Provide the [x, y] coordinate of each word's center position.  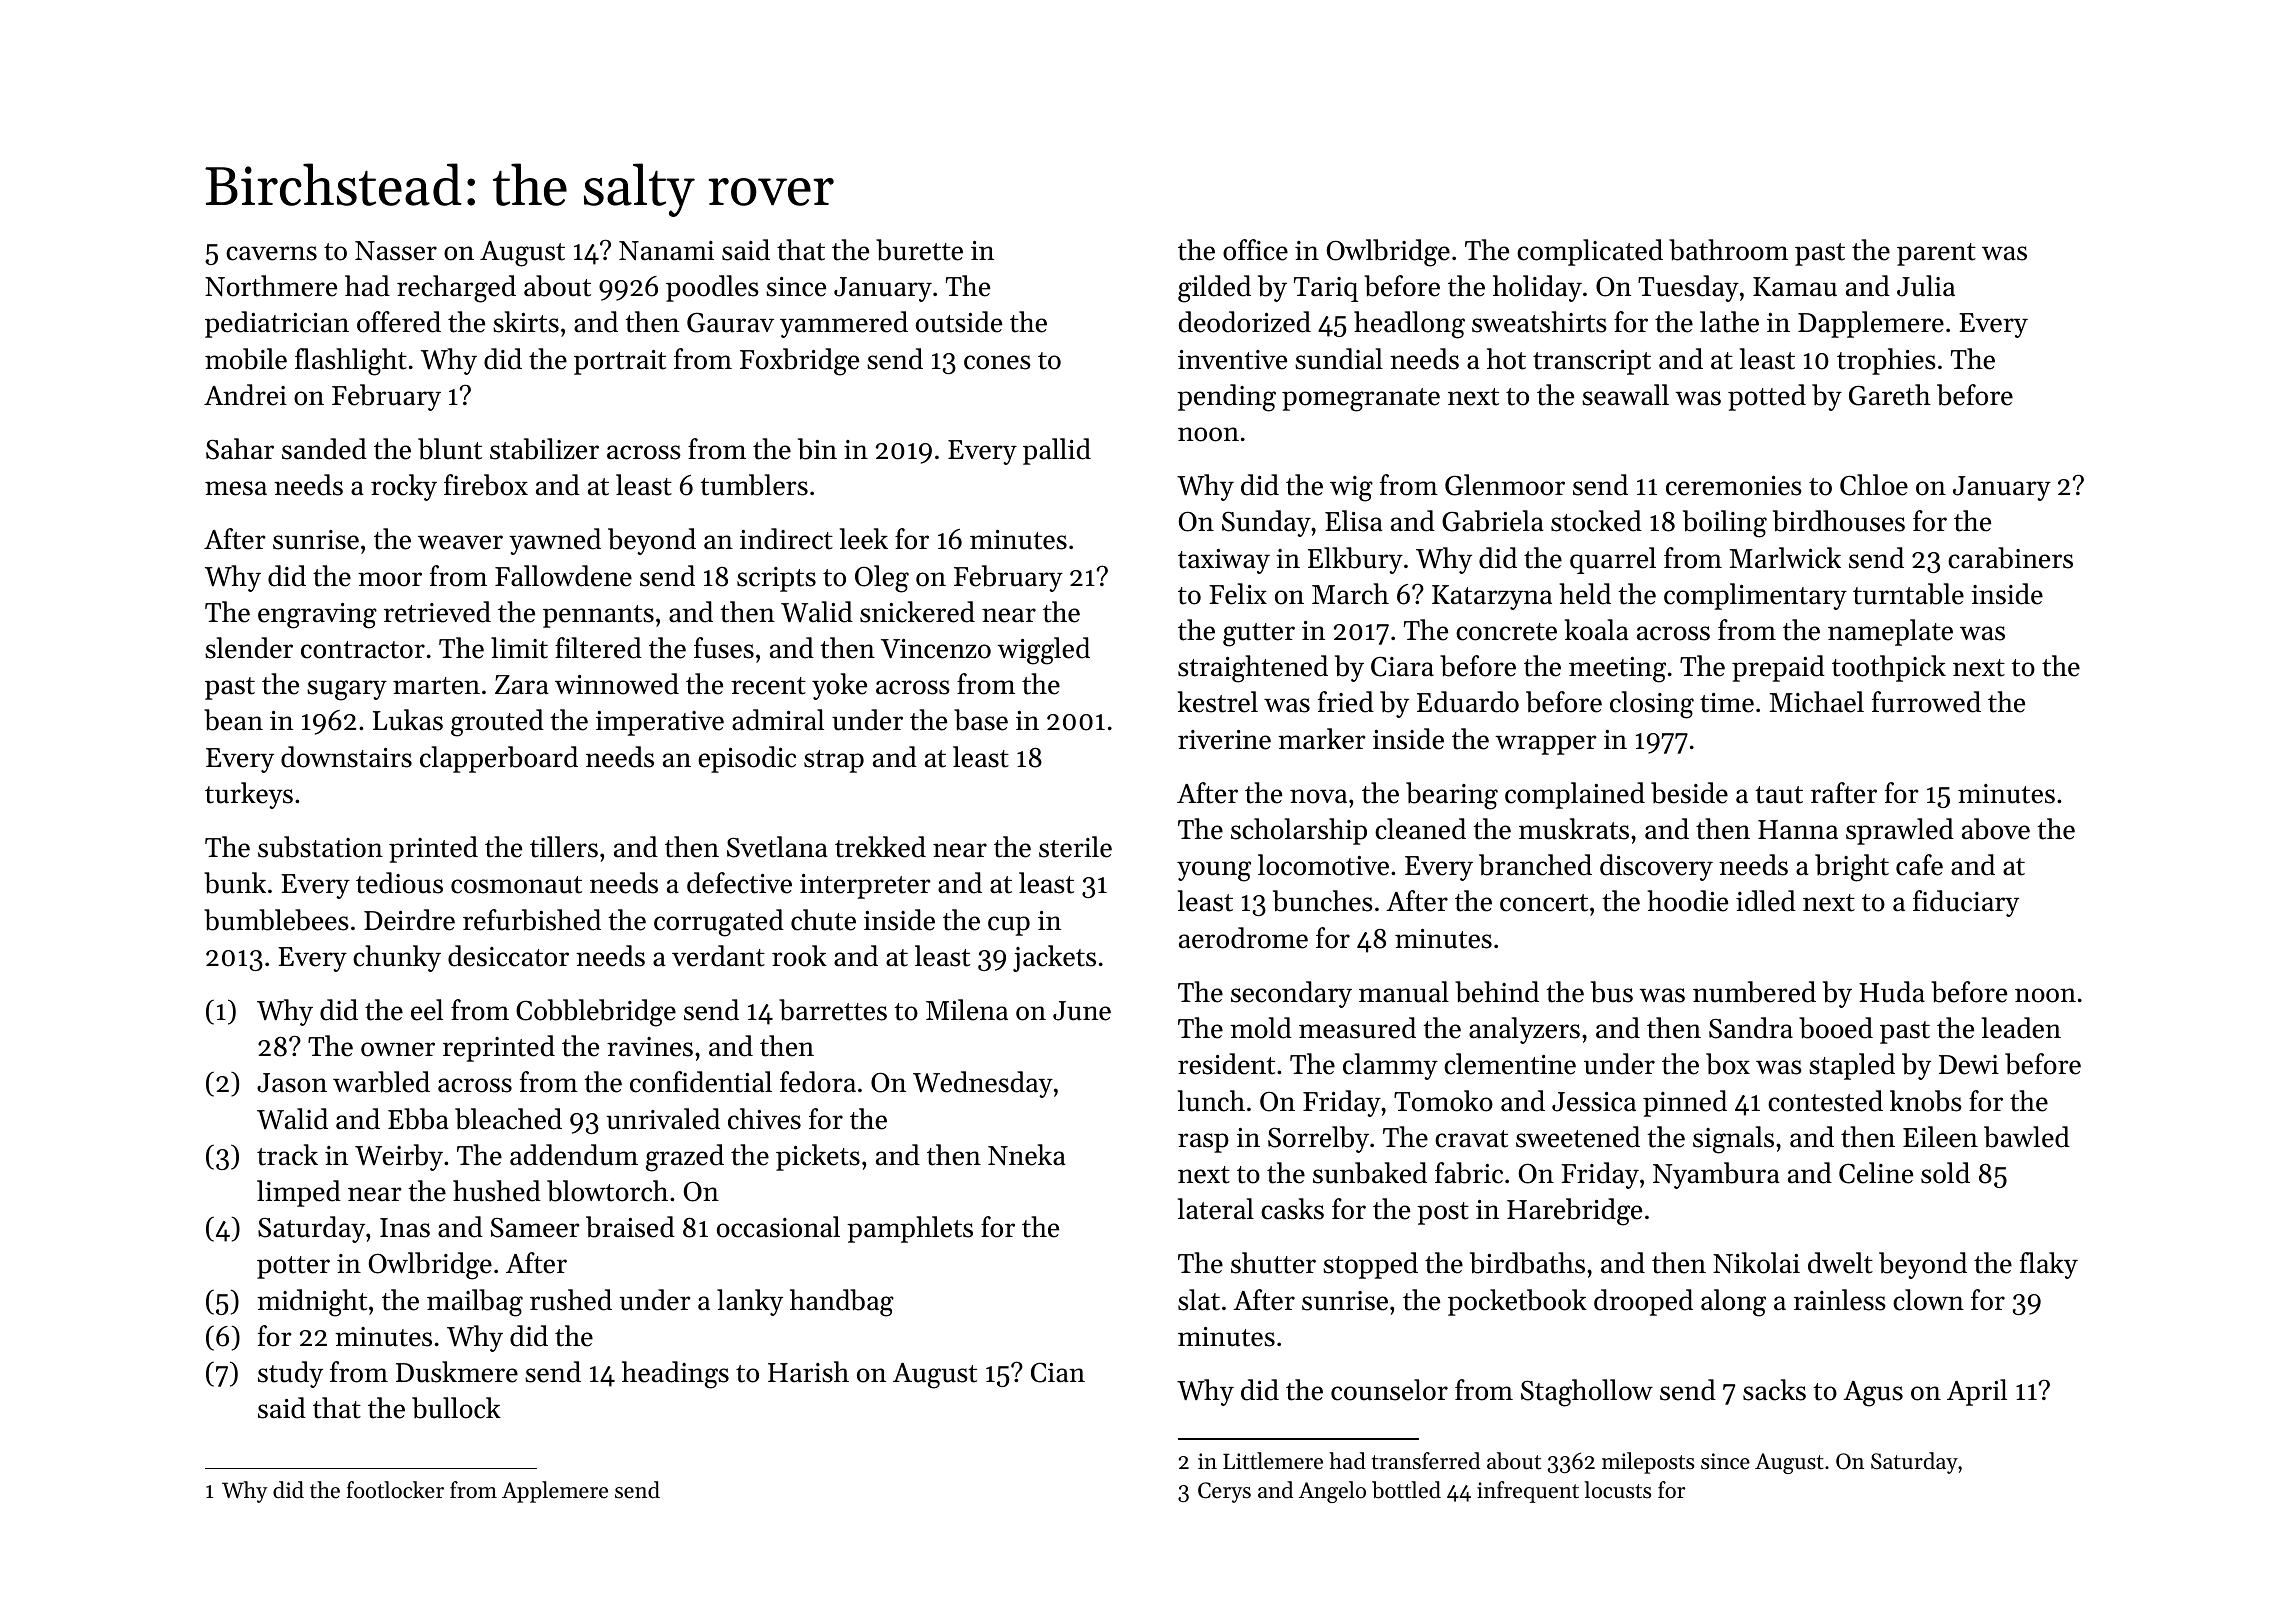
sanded [324, 449]
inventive [1232, 360]
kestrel [1218, 702]
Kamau [1795, 287]
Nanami [666, 251]
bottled [1406, 1490]
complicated [1590, 252]
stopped [1370, 1265]
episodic [747, 759]
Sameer [535, 1228]
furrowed [1926, 702]
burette [919, 250]
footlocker [395, 1490]
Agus [1873, 1394]
